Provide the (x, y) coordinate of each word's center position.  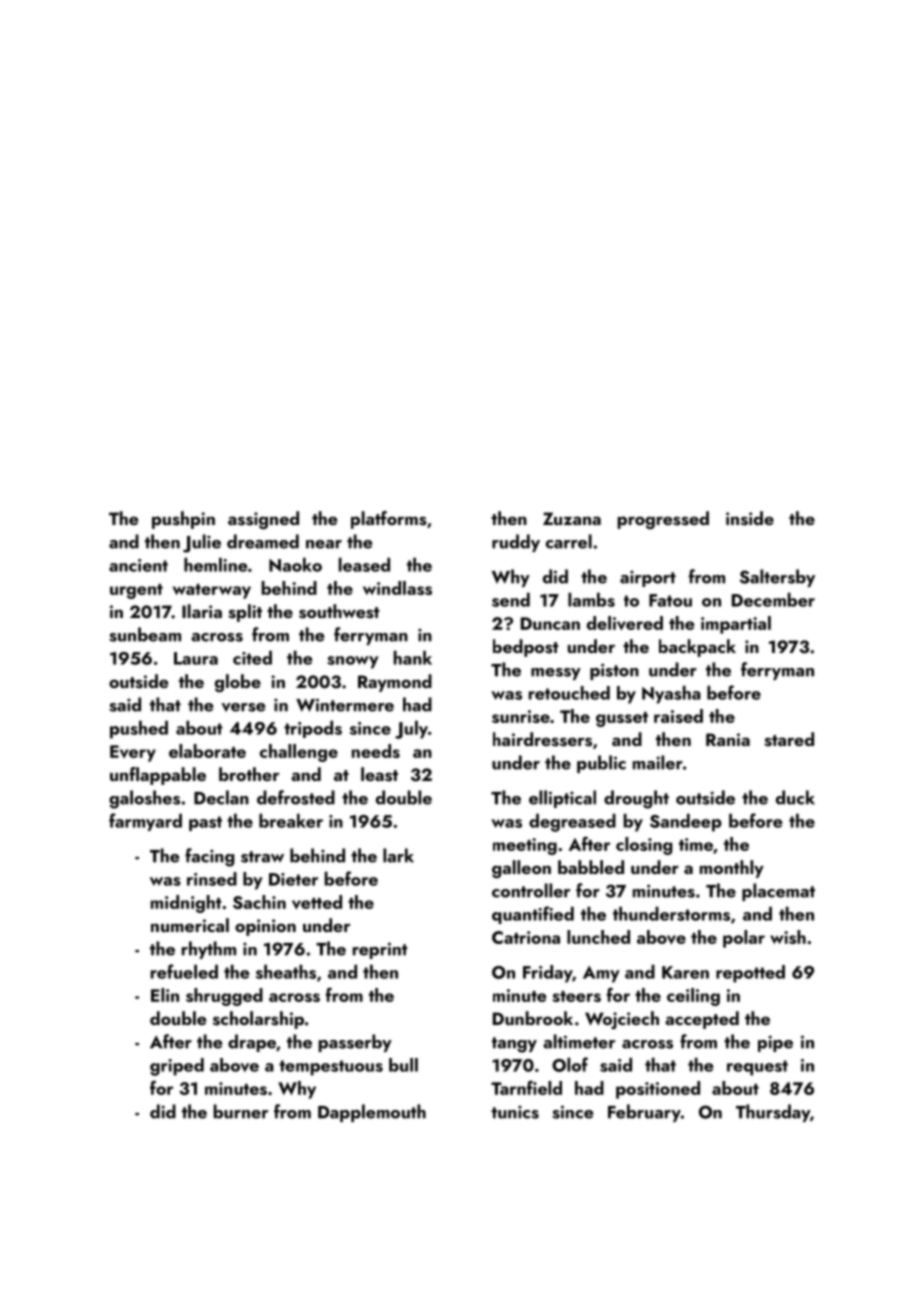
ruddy (516, 543)
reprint (380, 950)
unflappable (158, 776)
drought (636, 799)
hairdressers (542, 739)
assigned (263, 520)
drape (252, 1043)
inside (750, 518)
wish (788, 937)
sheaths (286, 971)
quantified (533, 915)
